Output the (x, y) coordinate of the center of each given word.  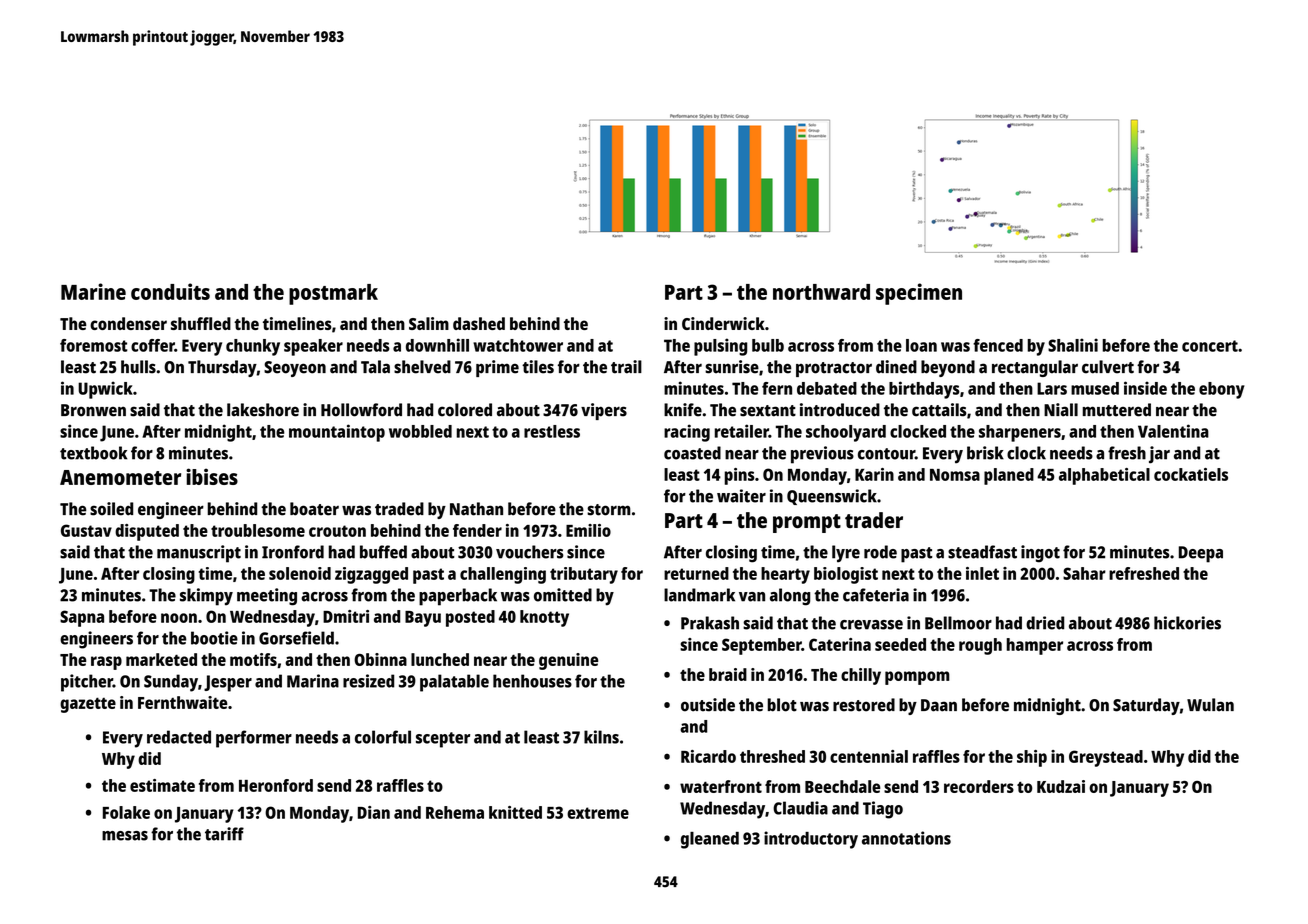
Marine (93, 291)
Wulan (1210, 705)
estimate (162, 785)
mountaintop (337, 433)
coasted (692, 453)
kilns (601, 737)
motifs (253, 659)
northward (821, 292)
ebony (1222, 390)
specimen (919, 294)
